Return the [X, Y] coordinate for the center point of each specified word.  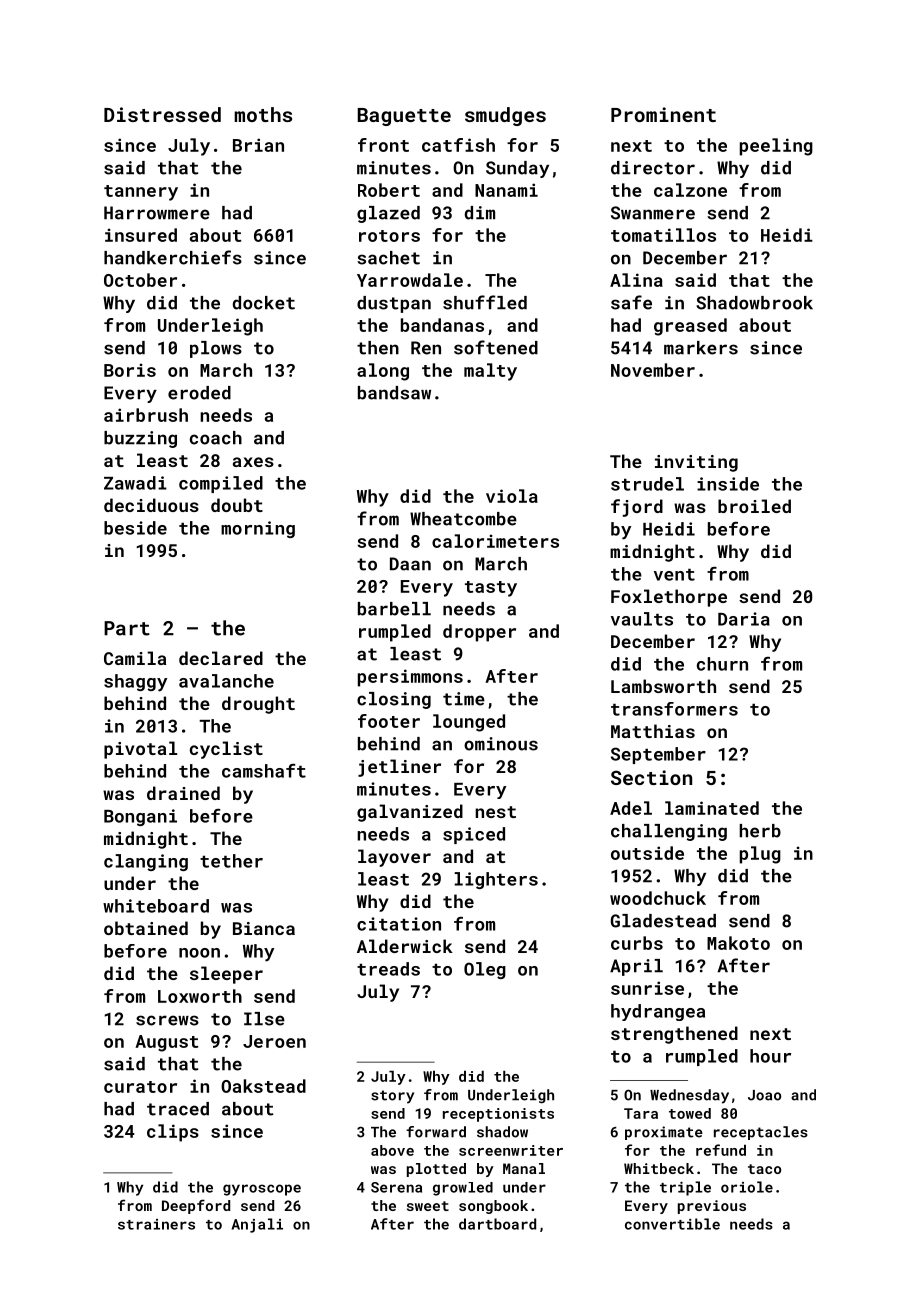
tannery [141, 193]
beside [135, 528]
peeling [776, 147]
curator [140, 1087]
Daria [744, 619]
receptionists [498, 1115]
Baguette [404, 117]
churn [722, 664]
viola [512, 496]
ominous [501, 744]
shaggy [135, 683]
